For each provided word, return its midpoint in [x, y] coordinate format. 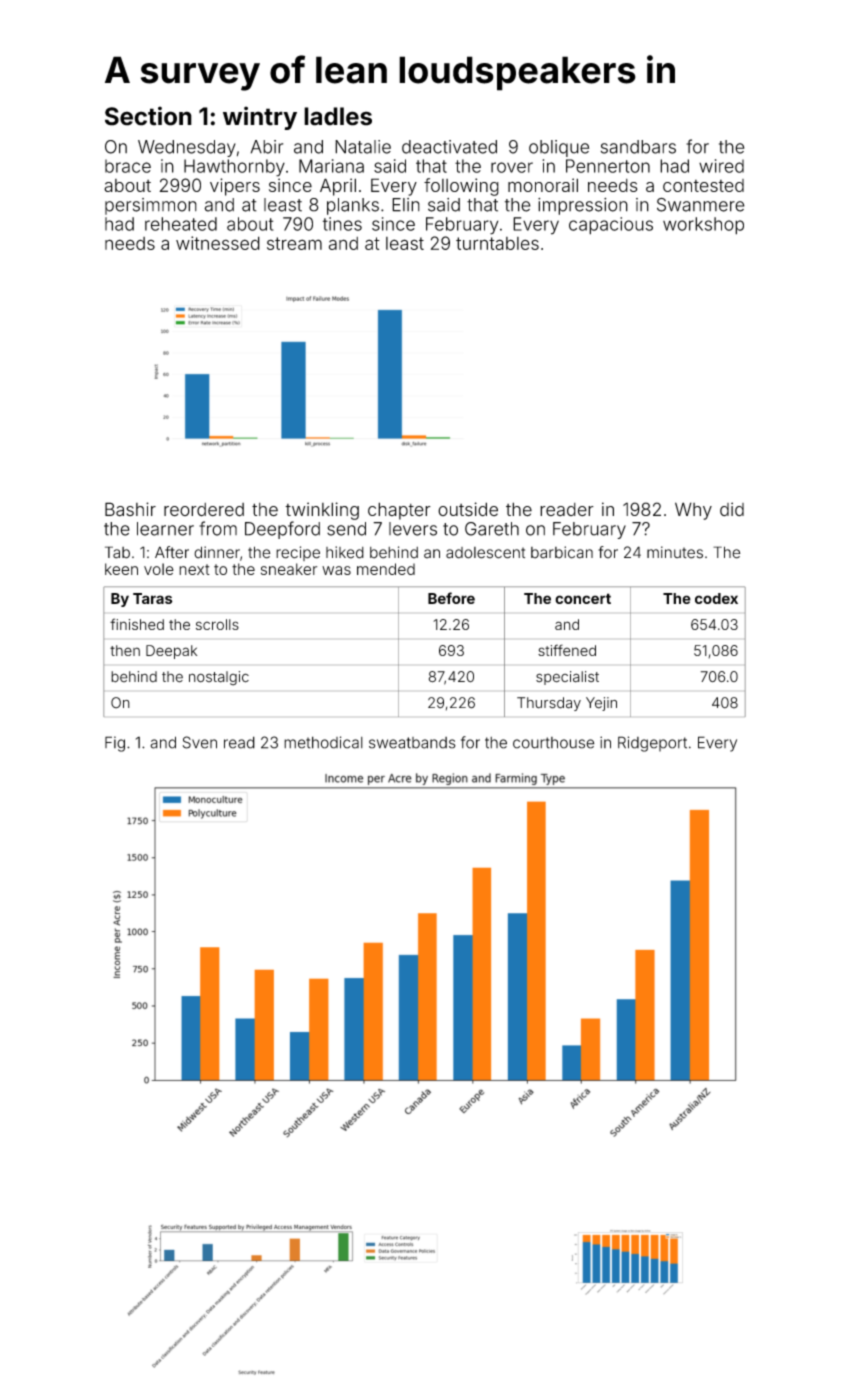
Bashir [130, 509]
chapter [399, 511]
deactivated [449, 147]
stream [294, 243]
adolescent [485, 553]
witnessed [218, 243]
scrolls [217, 624]
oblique [559, 148]
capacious [611, 226]
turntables [497, 243]
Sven [200, 742]
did [732, 509]
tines [342, 224]
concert [583, 598]
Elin [406, 205]
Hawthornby [234, 168]
